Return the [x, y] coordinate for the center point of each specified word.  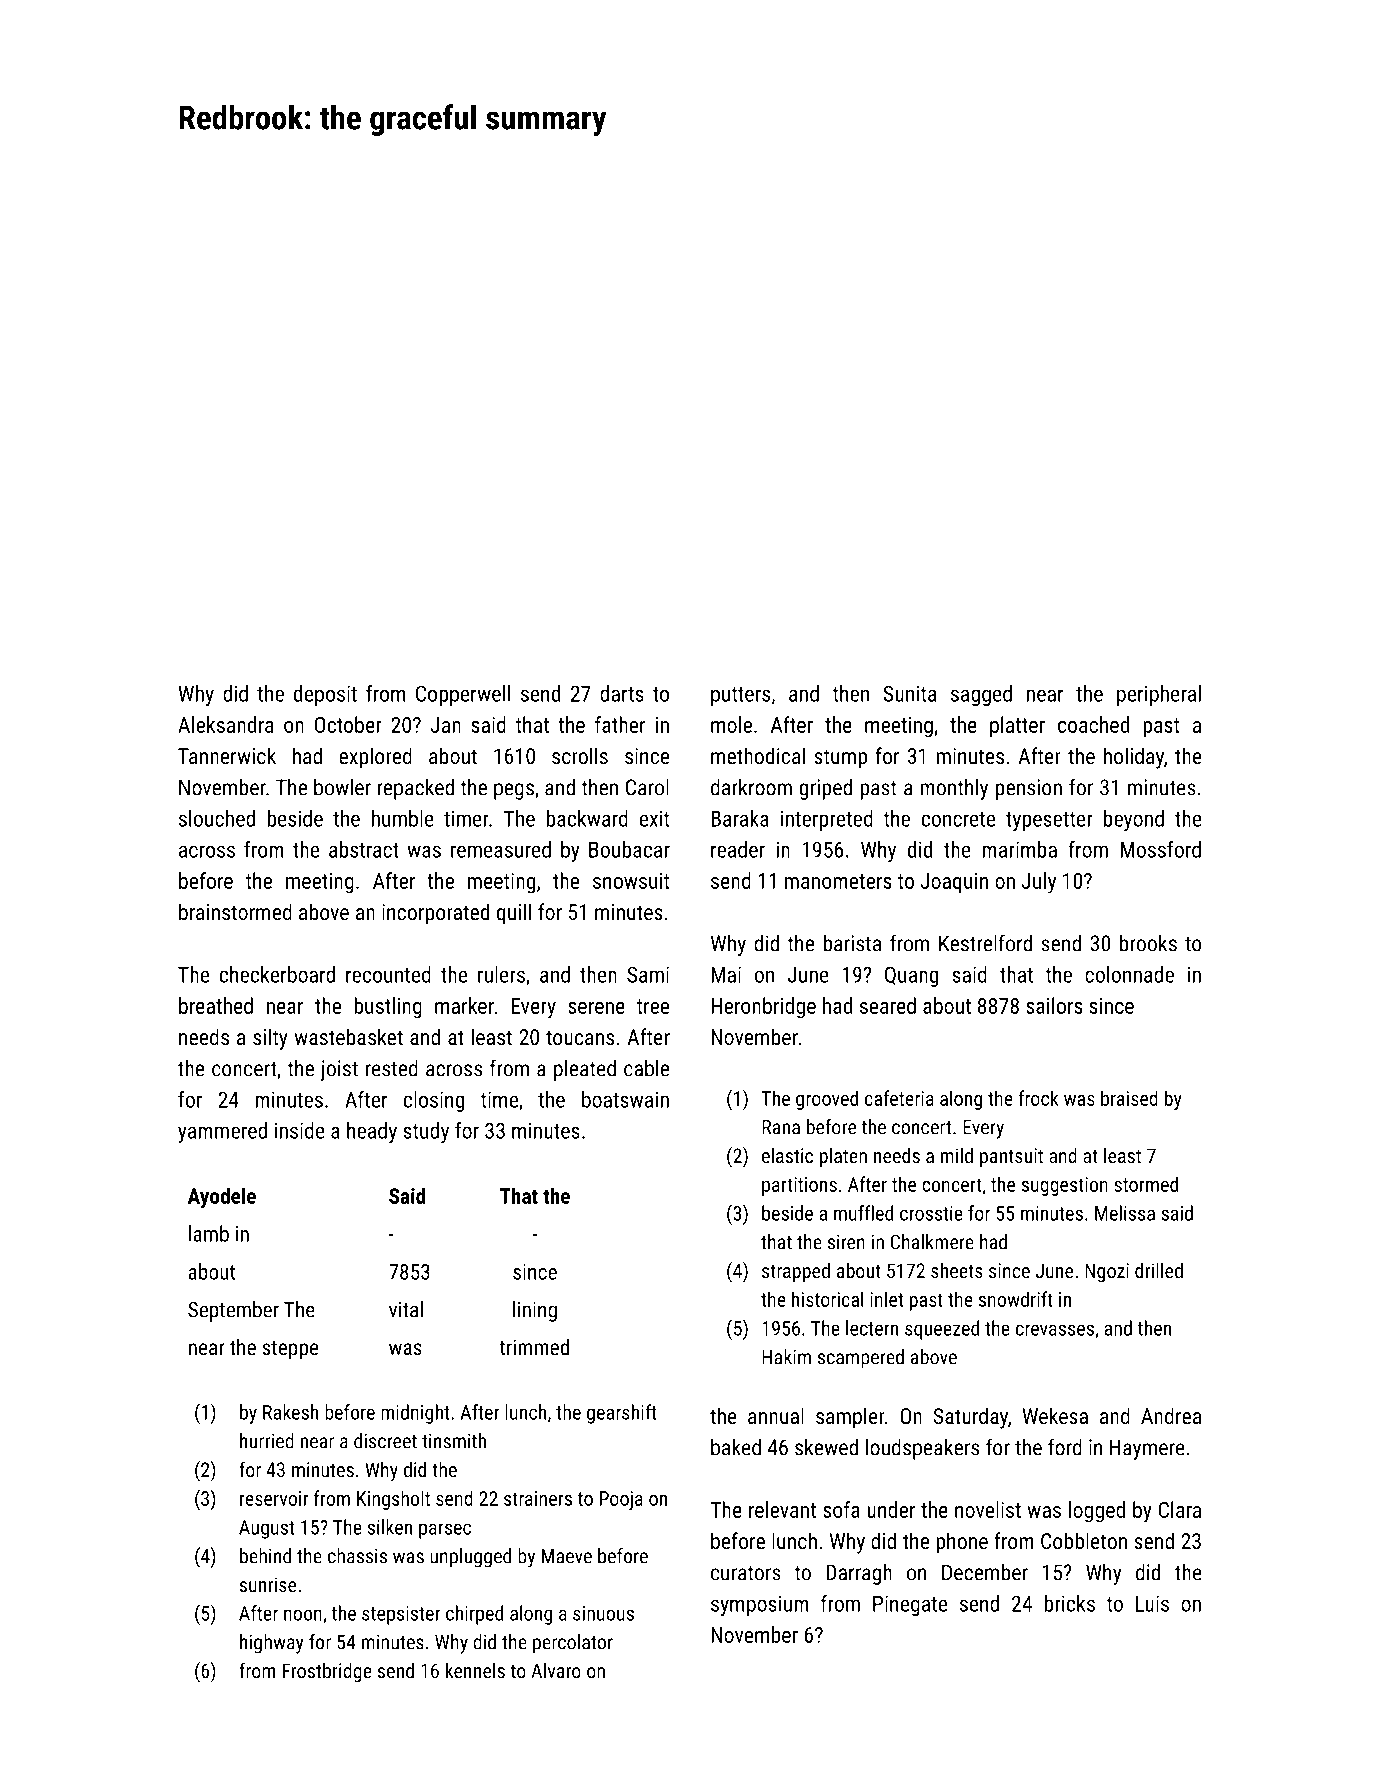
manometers [838, 881]
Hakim [786, 1357]
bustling [388, 1008]
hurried [267, 1441]
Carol [647, 787]
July [1038, 883]
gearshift [622, 1414]
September [233, 1311]
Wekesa [1055, 1415]
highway [272, 1644]
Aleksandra [225, 724]
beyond [1134, 820]
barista [852, 943]
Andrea [1171, 1415]
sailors [1054, 1005]
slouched [217, 818]
